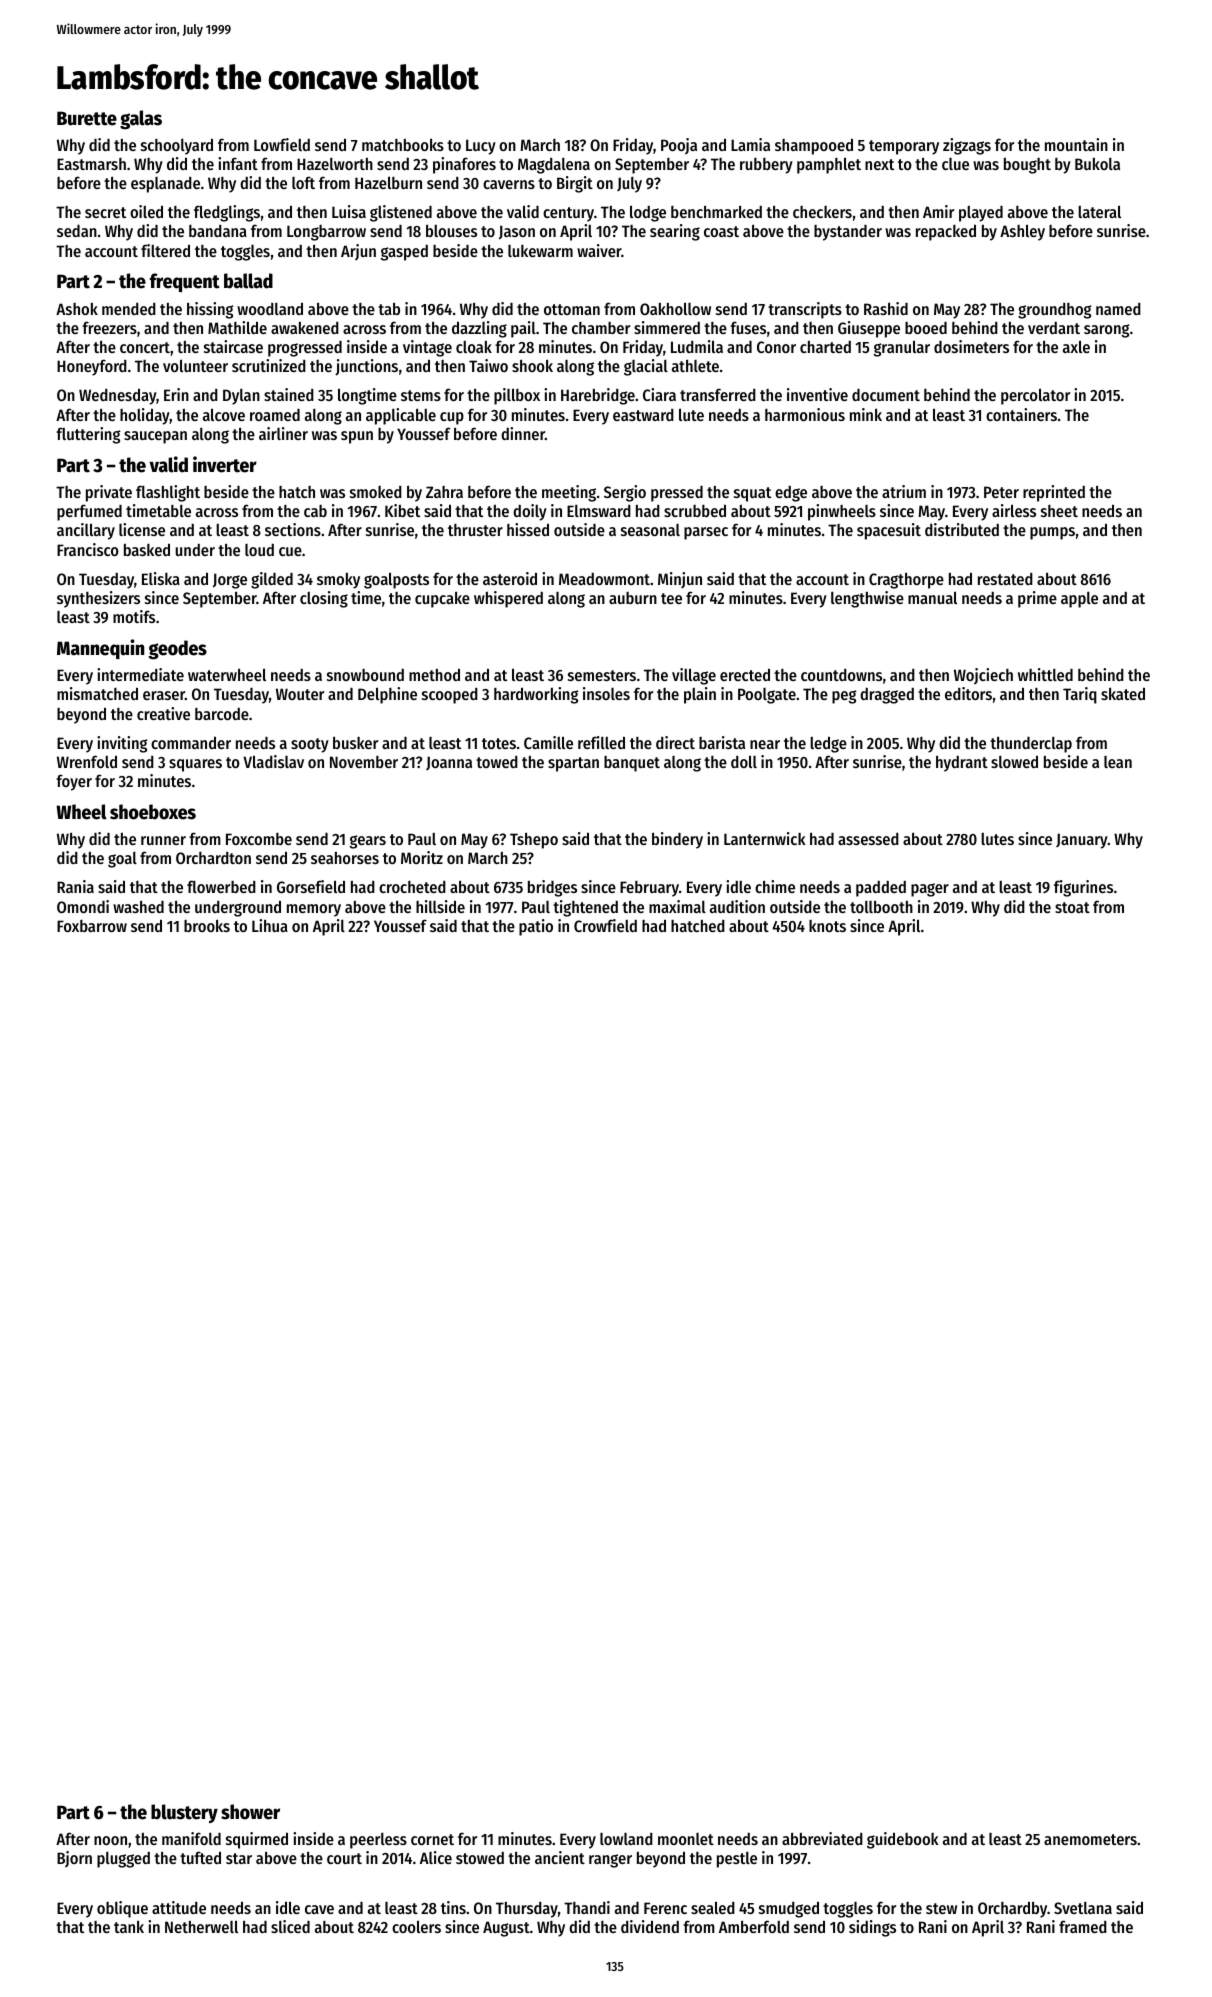  What do you see at coordinates (324, 599) in the page?
I see `closing` at bounding box center [324, 599].
